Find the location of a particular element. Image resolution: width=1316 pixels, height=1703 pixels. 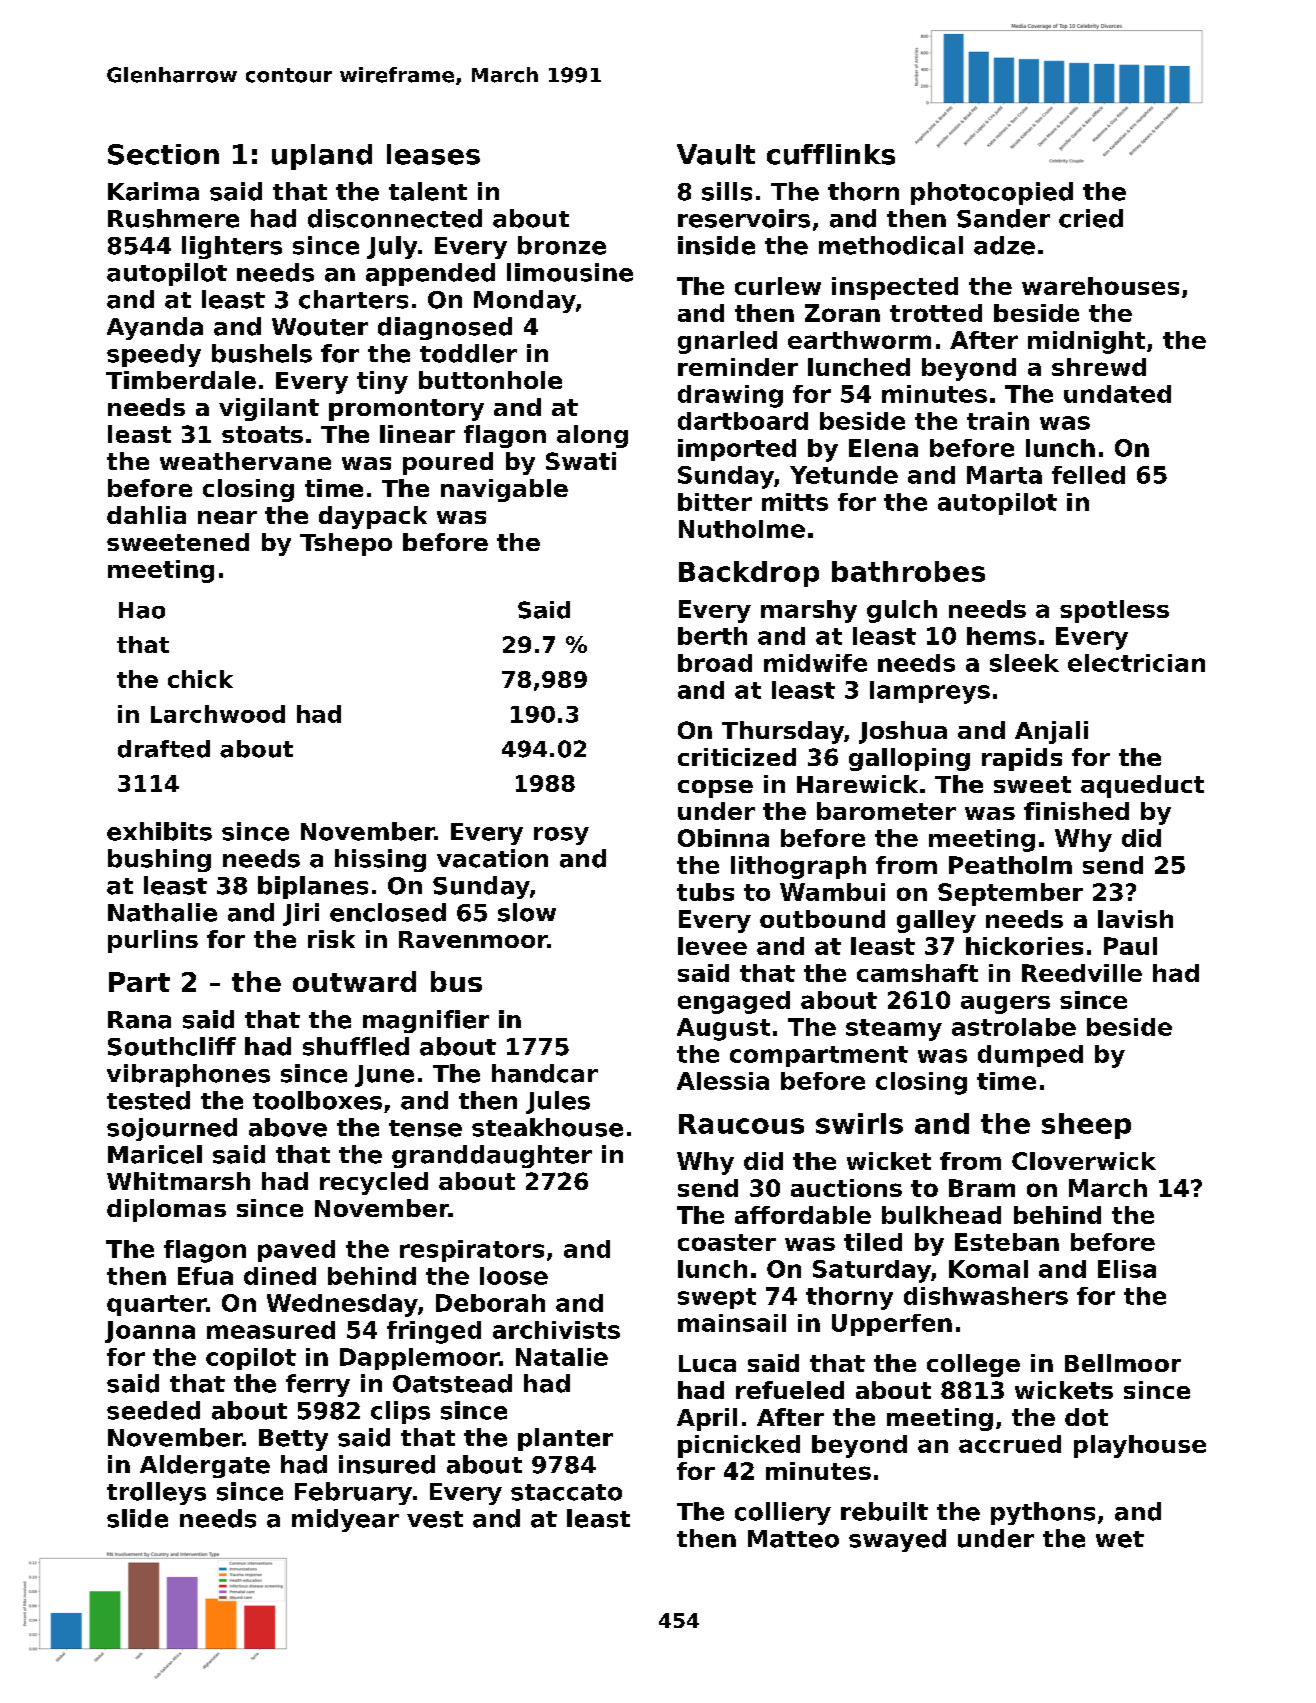

methodical is located at coordinates (891, 245).
